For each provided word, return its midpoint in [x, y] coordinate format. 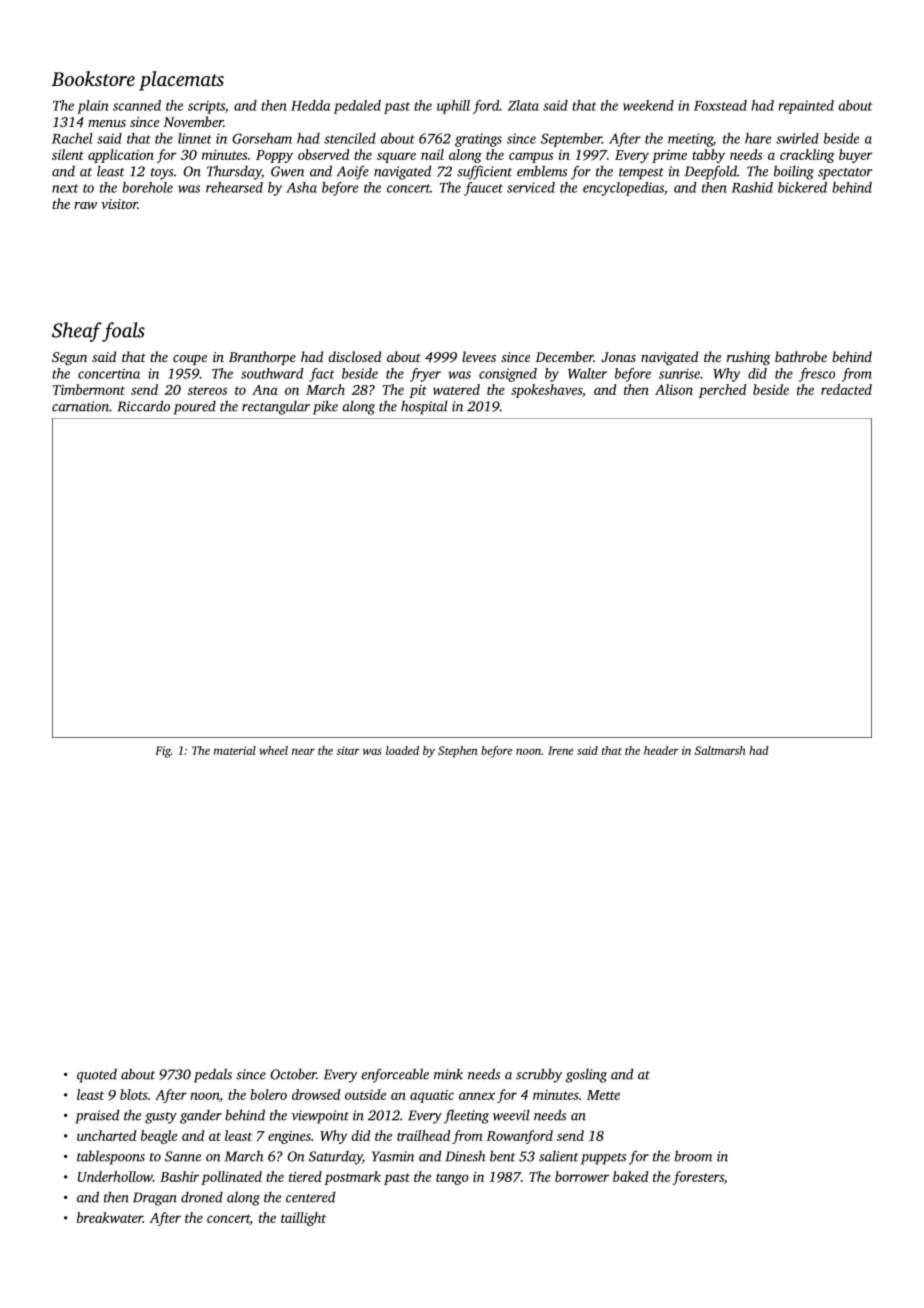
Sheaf [77, 332]
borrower [582, 1176]
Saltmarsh [720, 750]
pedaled [357, 107]
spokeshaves [546, 391]
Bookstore [93, 78]
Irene [560, 750]
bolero [268, 1094]
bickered [802, 187]
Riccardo [143, 406]
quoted [97, 1075]
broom [693, 1156]
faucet [483, 189]
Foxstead [720, 105]
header [661, 750]
